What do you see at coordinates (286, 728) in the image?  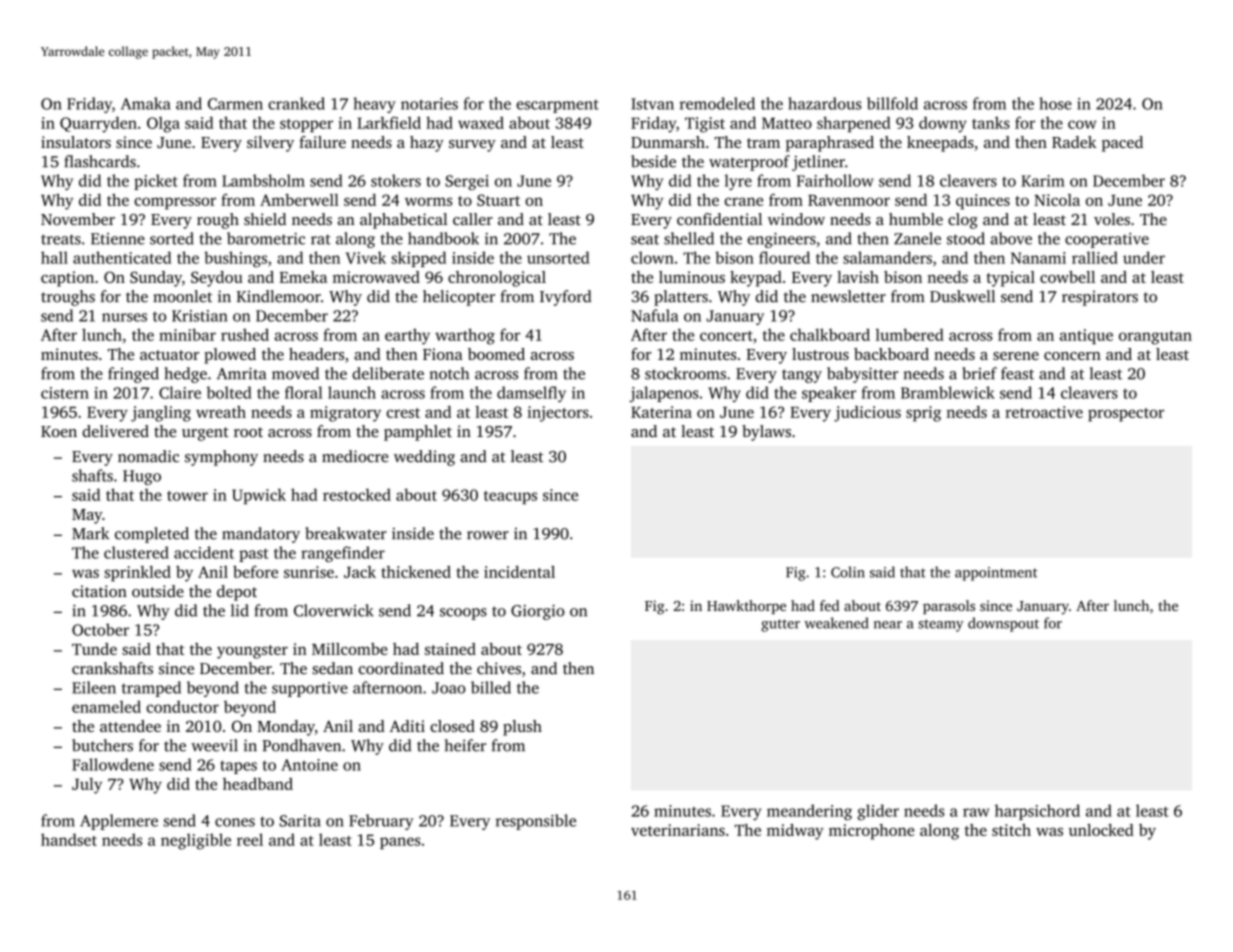 I see `Monday` at bounding box center [286, 728].
